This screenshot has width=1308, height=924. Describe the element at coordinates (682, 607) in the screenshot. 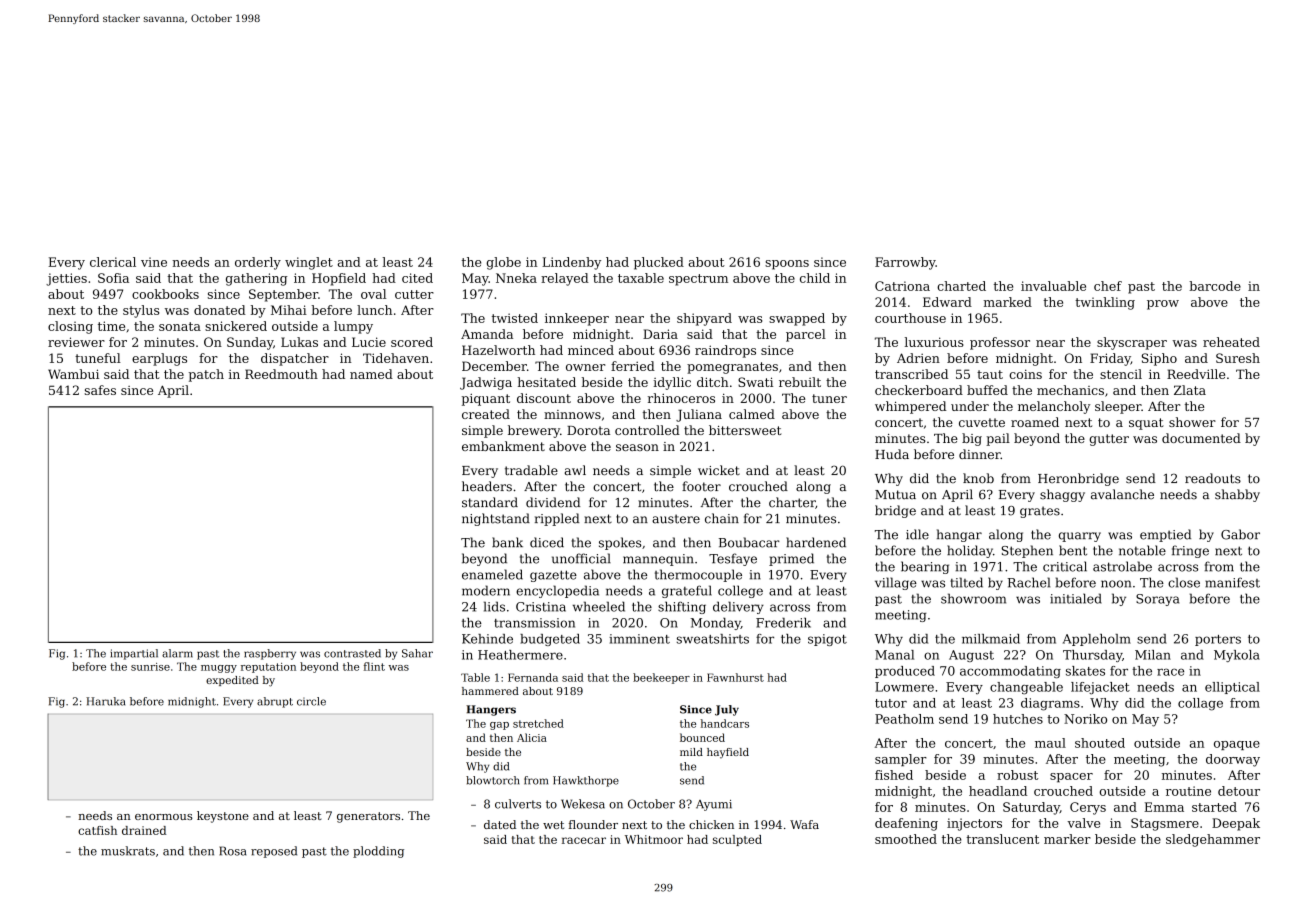

I see `shifting` at that location.
